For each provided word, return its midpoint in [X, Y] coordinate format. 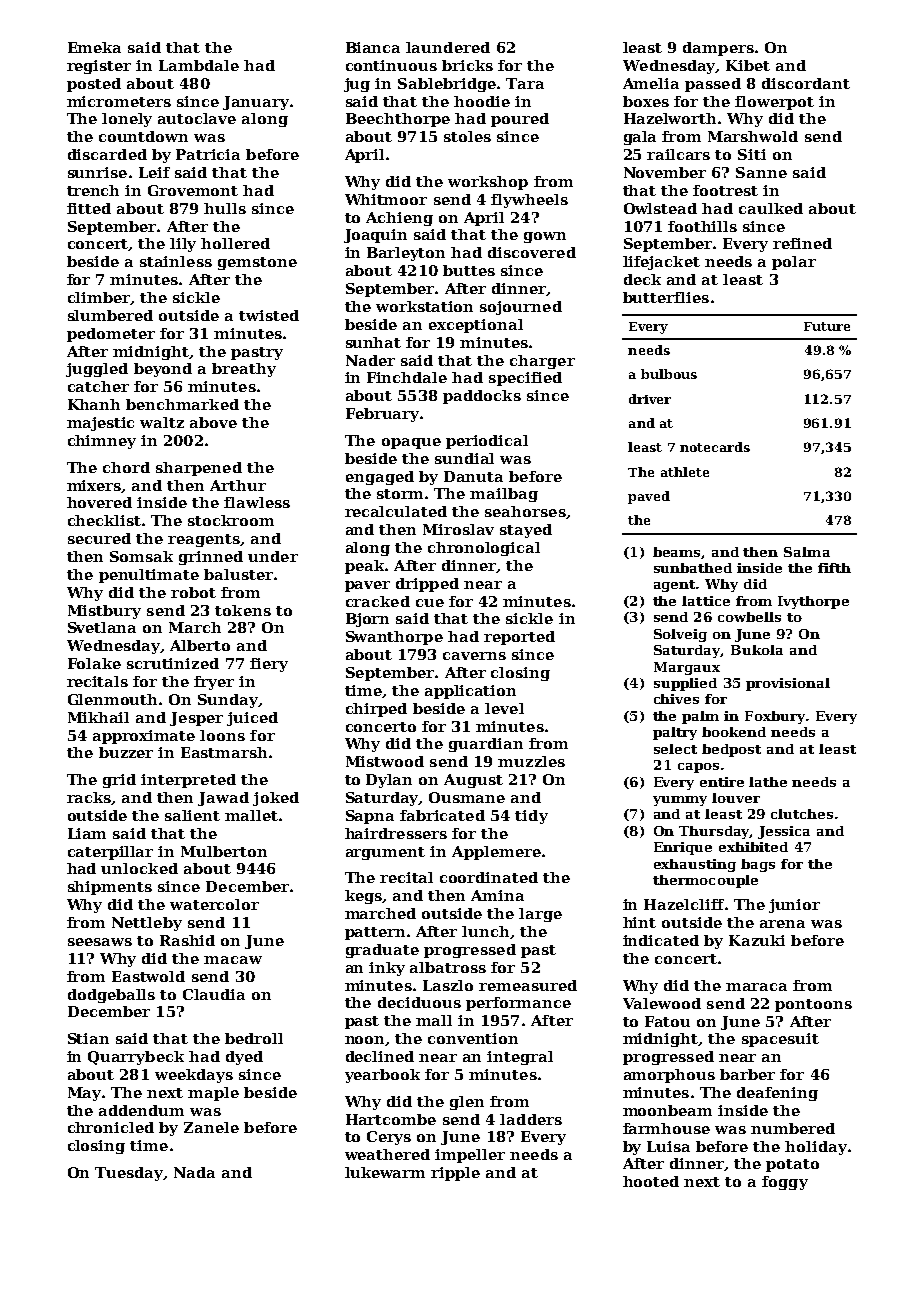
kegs [364, 897]
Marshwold [753, 136]
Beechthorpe [398, 120]
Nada [194, 1172]
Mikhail [98, 717]
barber [747, 1074]
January [256, 103]
